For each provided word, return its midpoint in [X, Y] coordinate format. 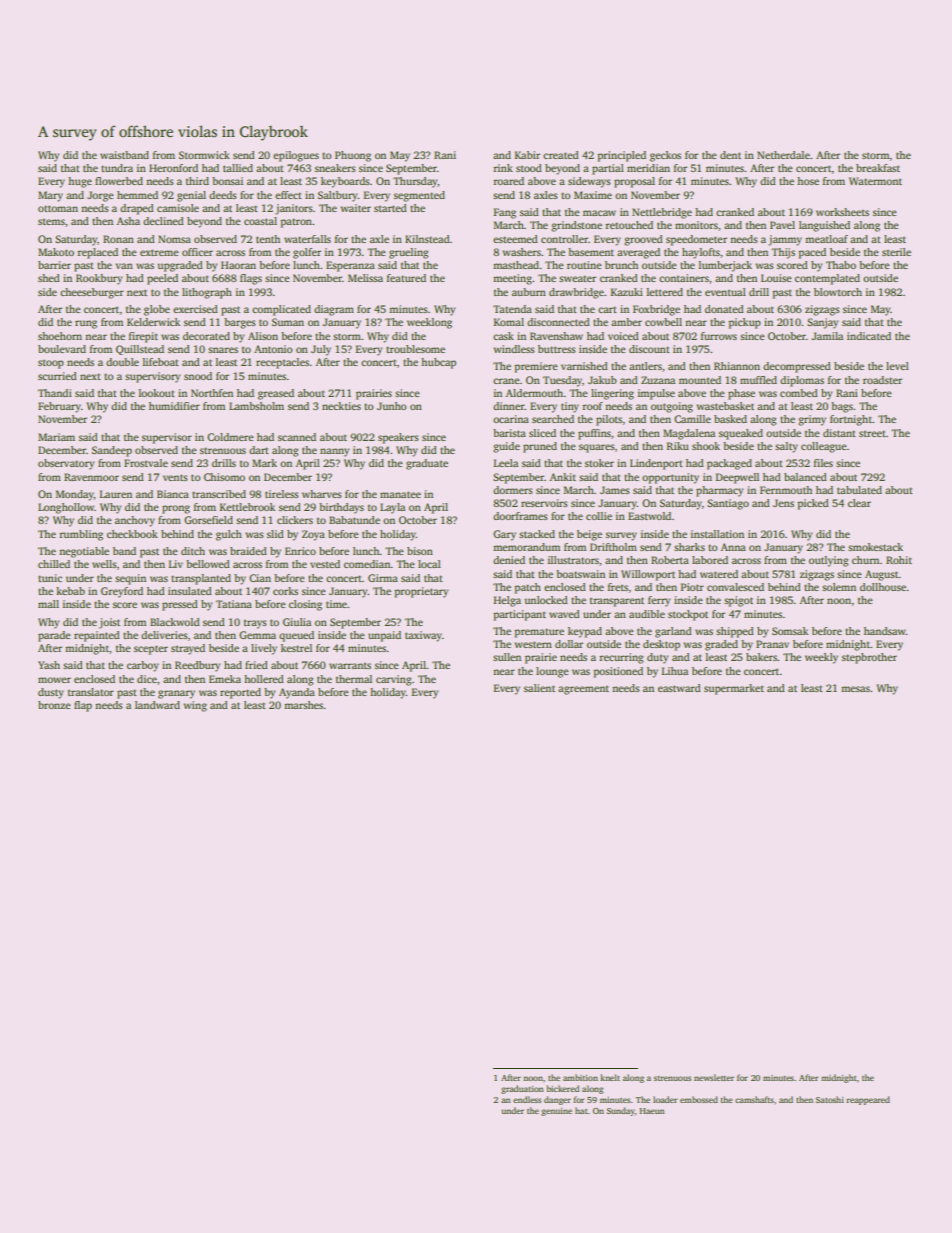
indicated [869, 336]
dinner [509, 406]
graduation [522, 1089]
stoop [51, 364]
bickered [563, 1088]
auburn [529, 292]
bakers [761, 657]
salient [539, 688]
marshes [303, 705]
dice [147, 679]
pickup [744, 323]
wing [195, 706]
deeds [223, 195]
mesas [855, 689]
